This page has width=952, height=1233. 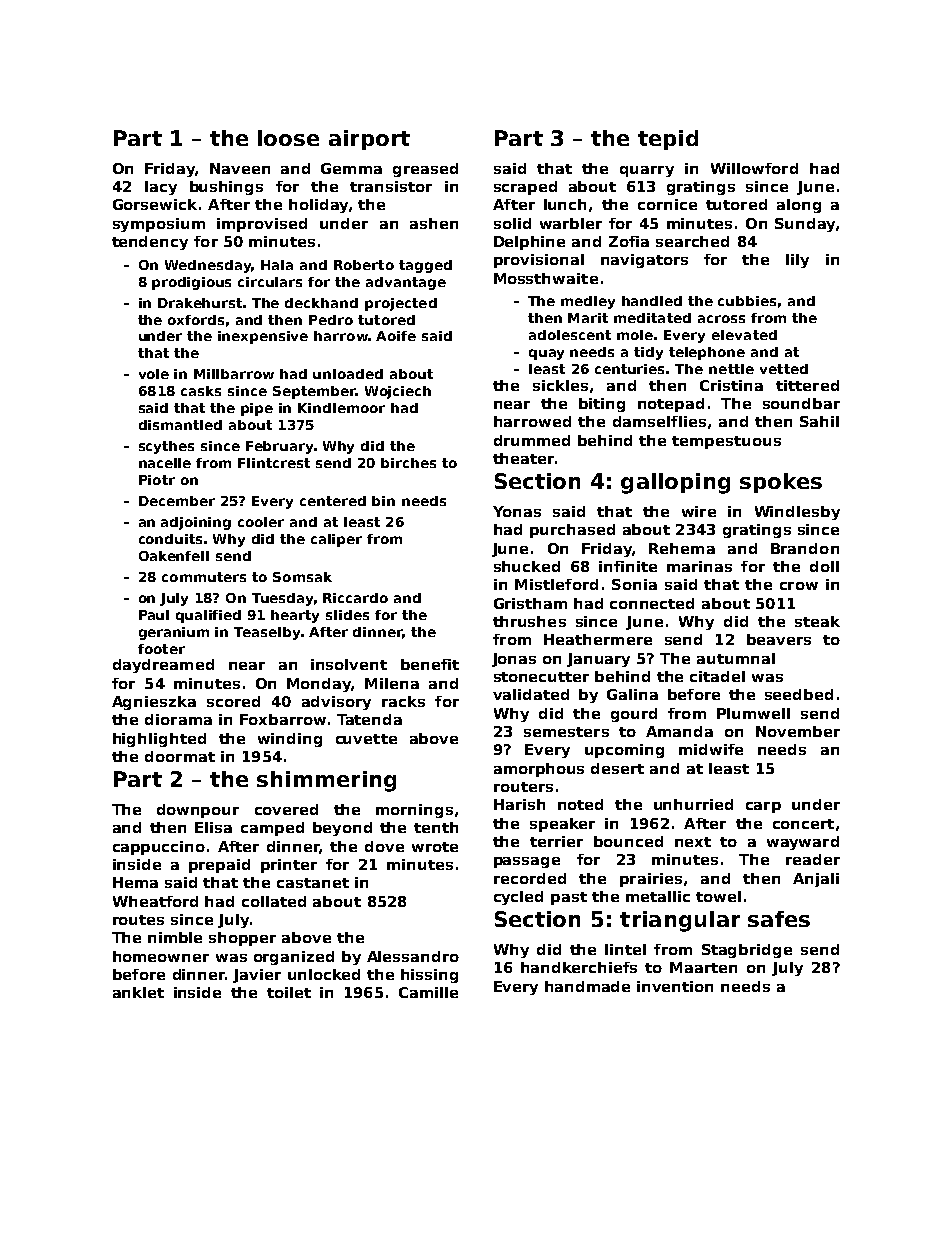 I want to click on daydreamed, so click(x=163, y=666).
